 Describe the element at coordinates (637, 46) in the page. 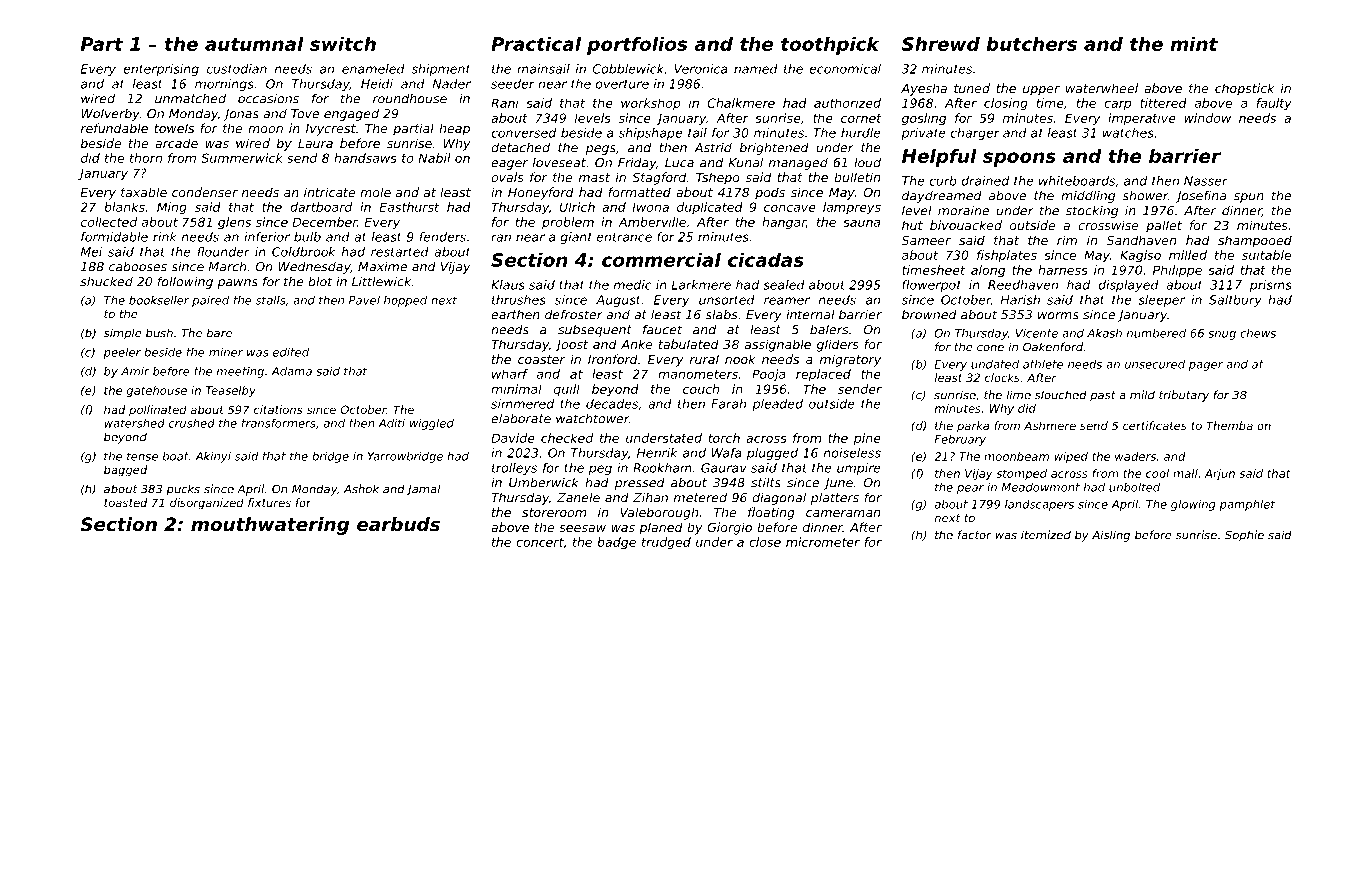

I see `portfolios` at that location.
